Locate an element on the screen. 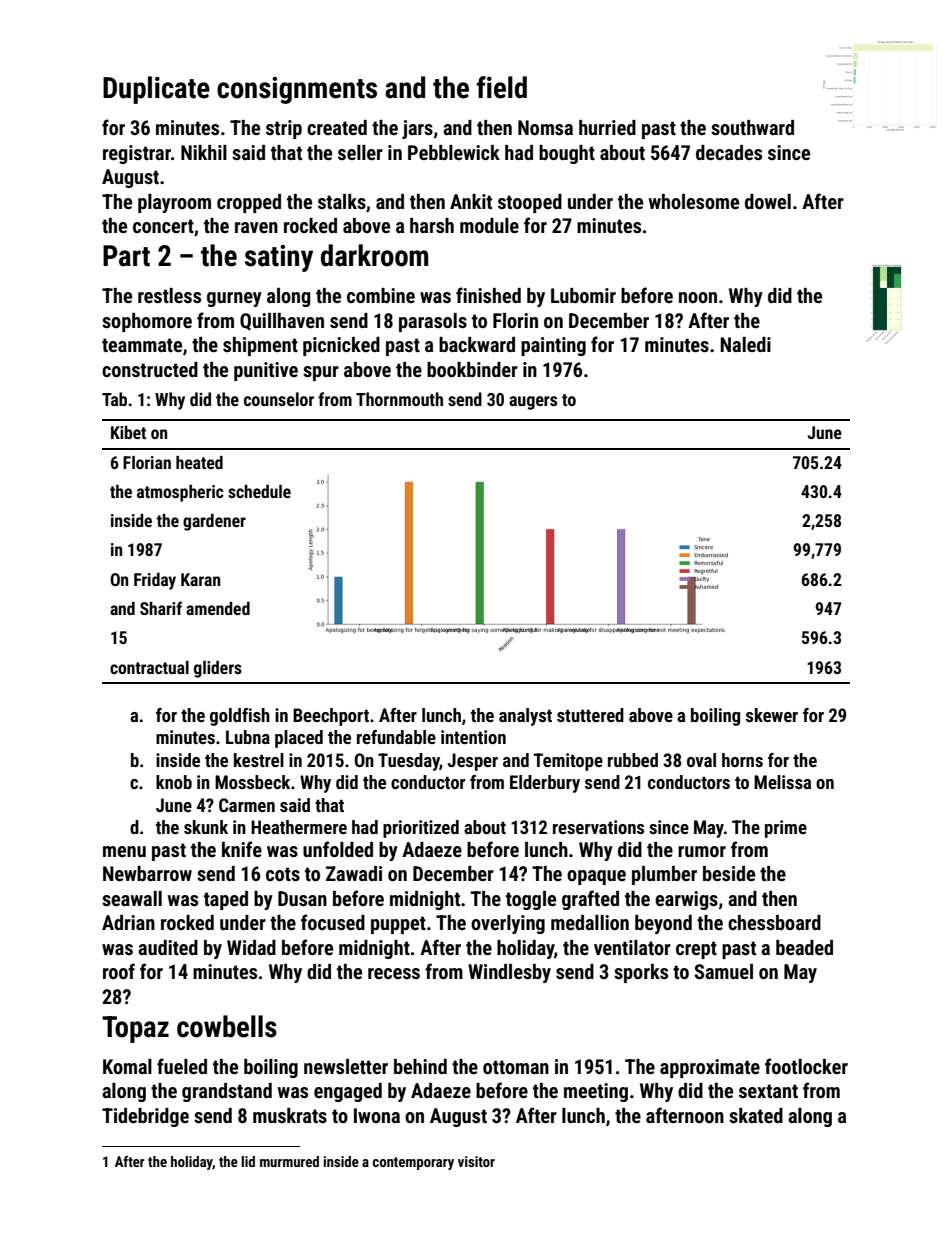 The width and height of the screenshot is (952, 1233). prime is located at coordinates (786, 829).
